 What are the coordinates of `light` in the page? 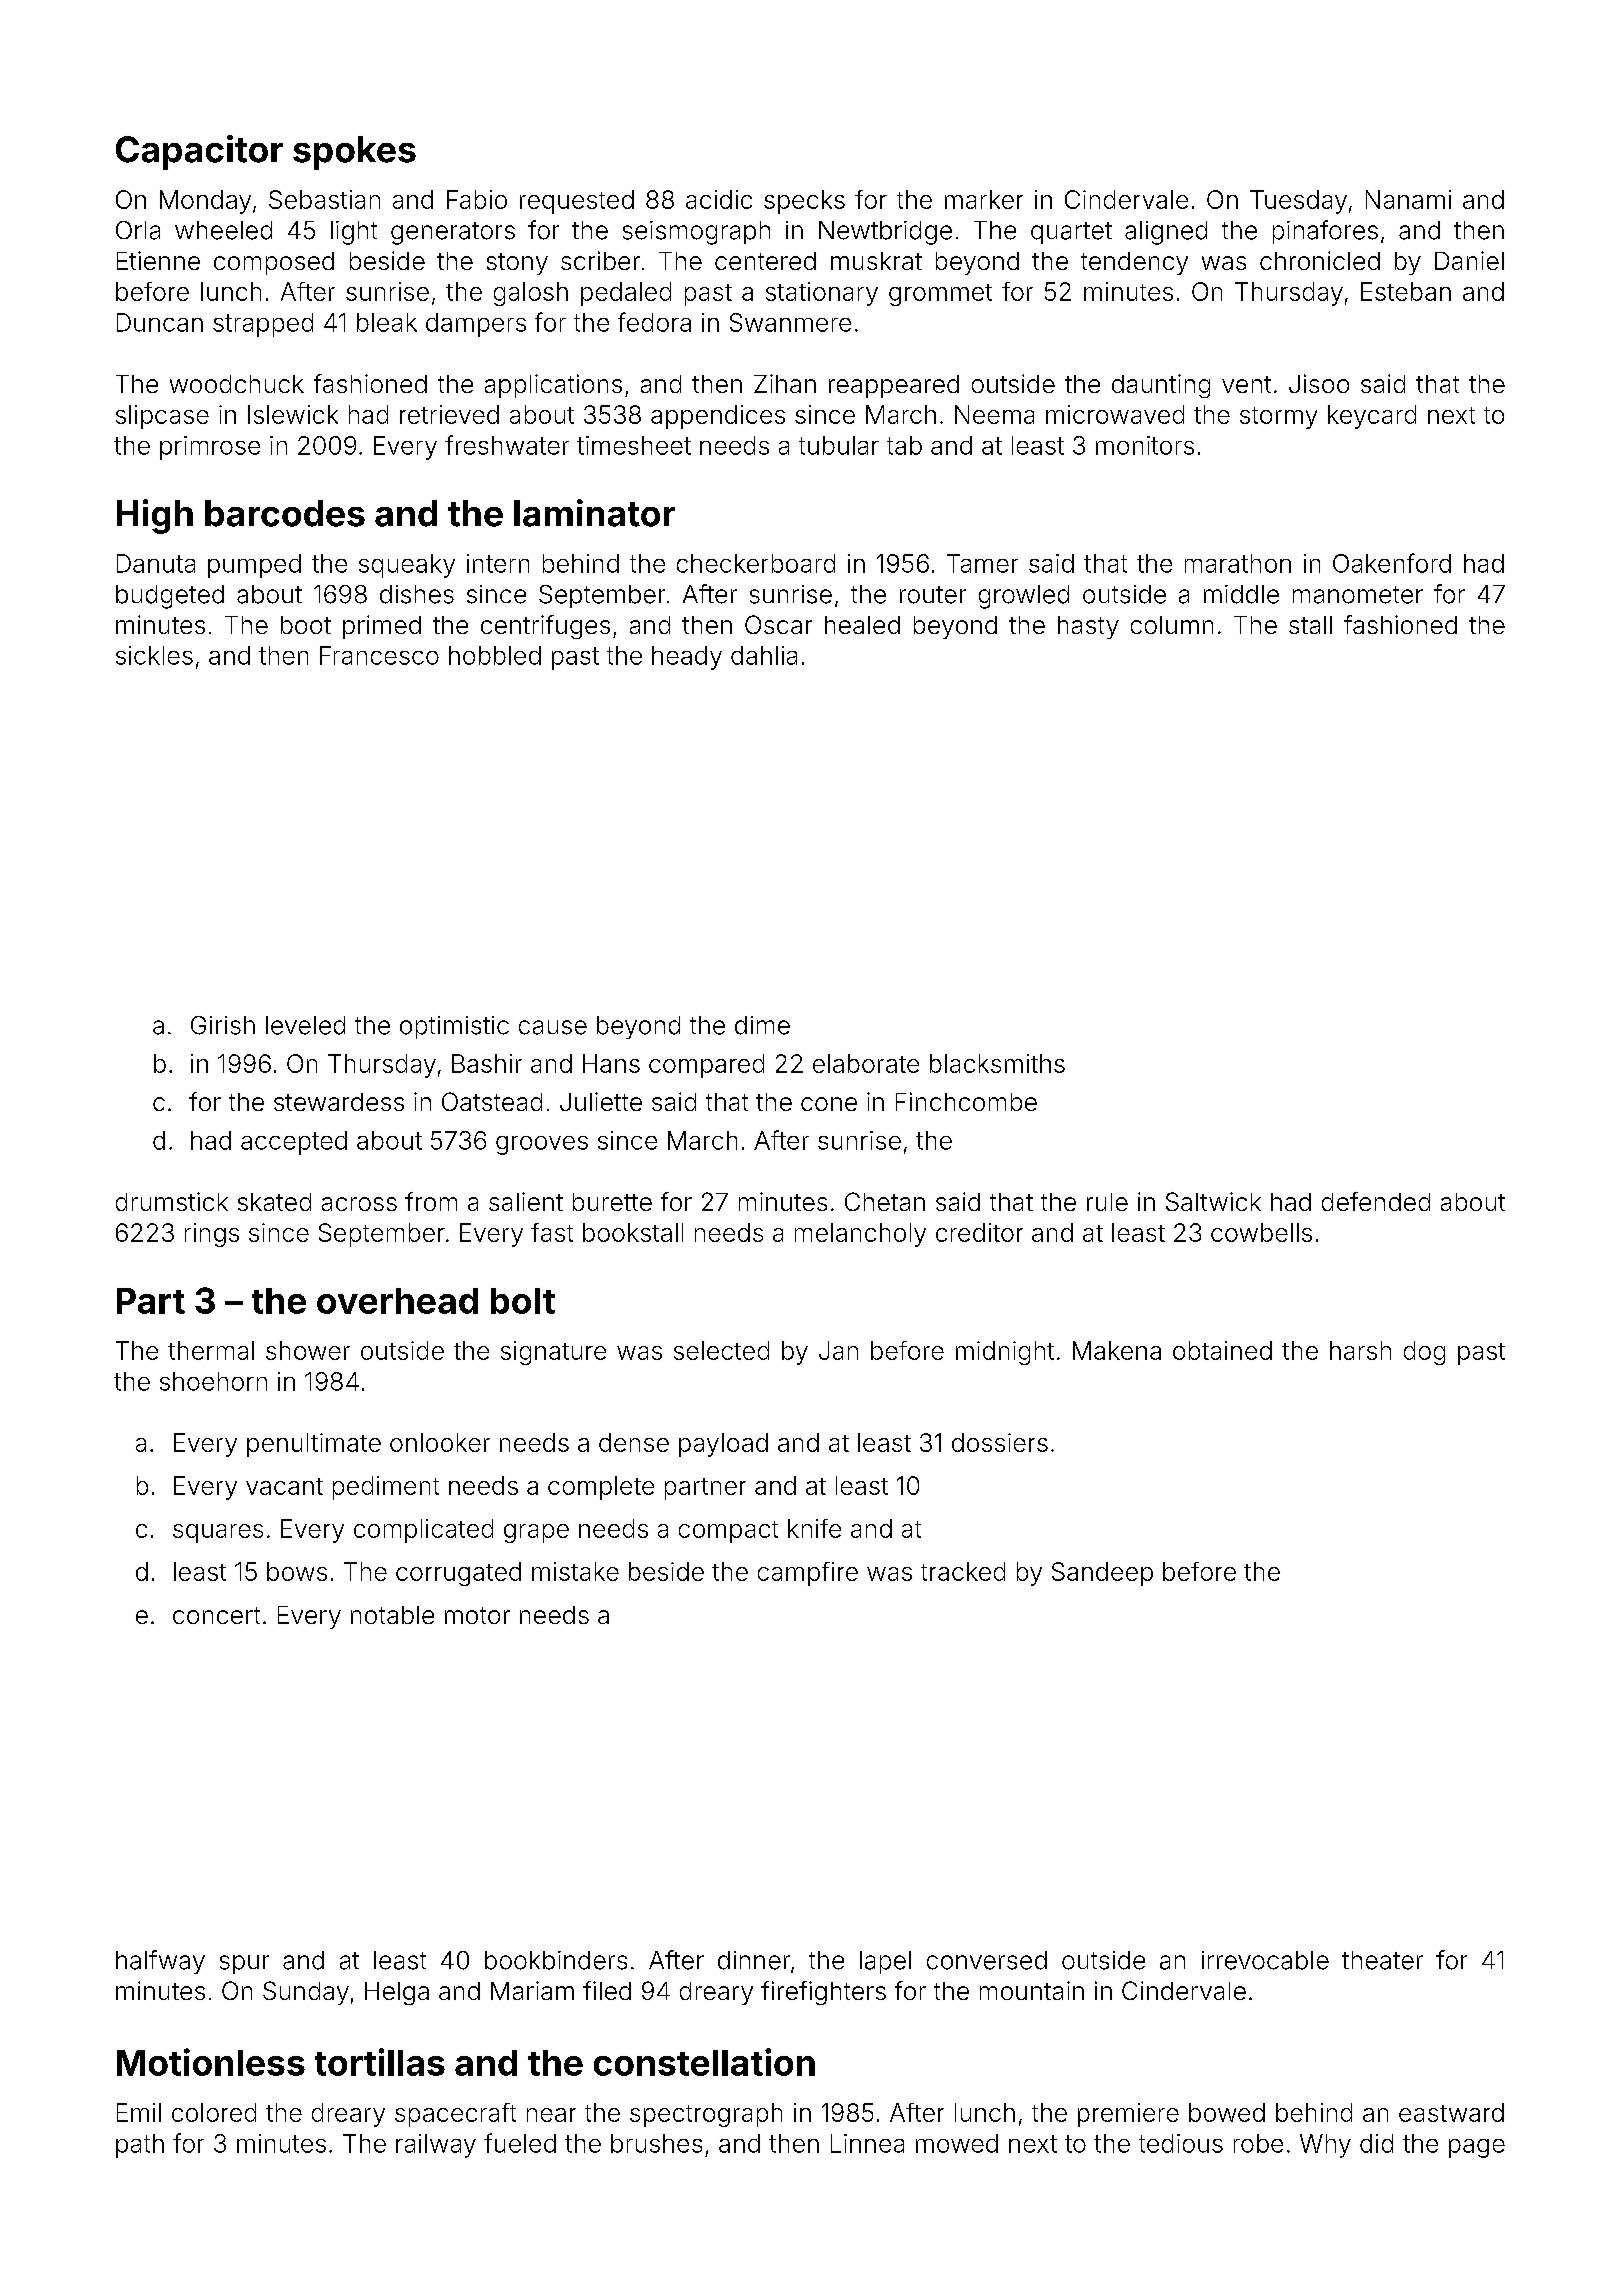 It's located at (354, 233).
